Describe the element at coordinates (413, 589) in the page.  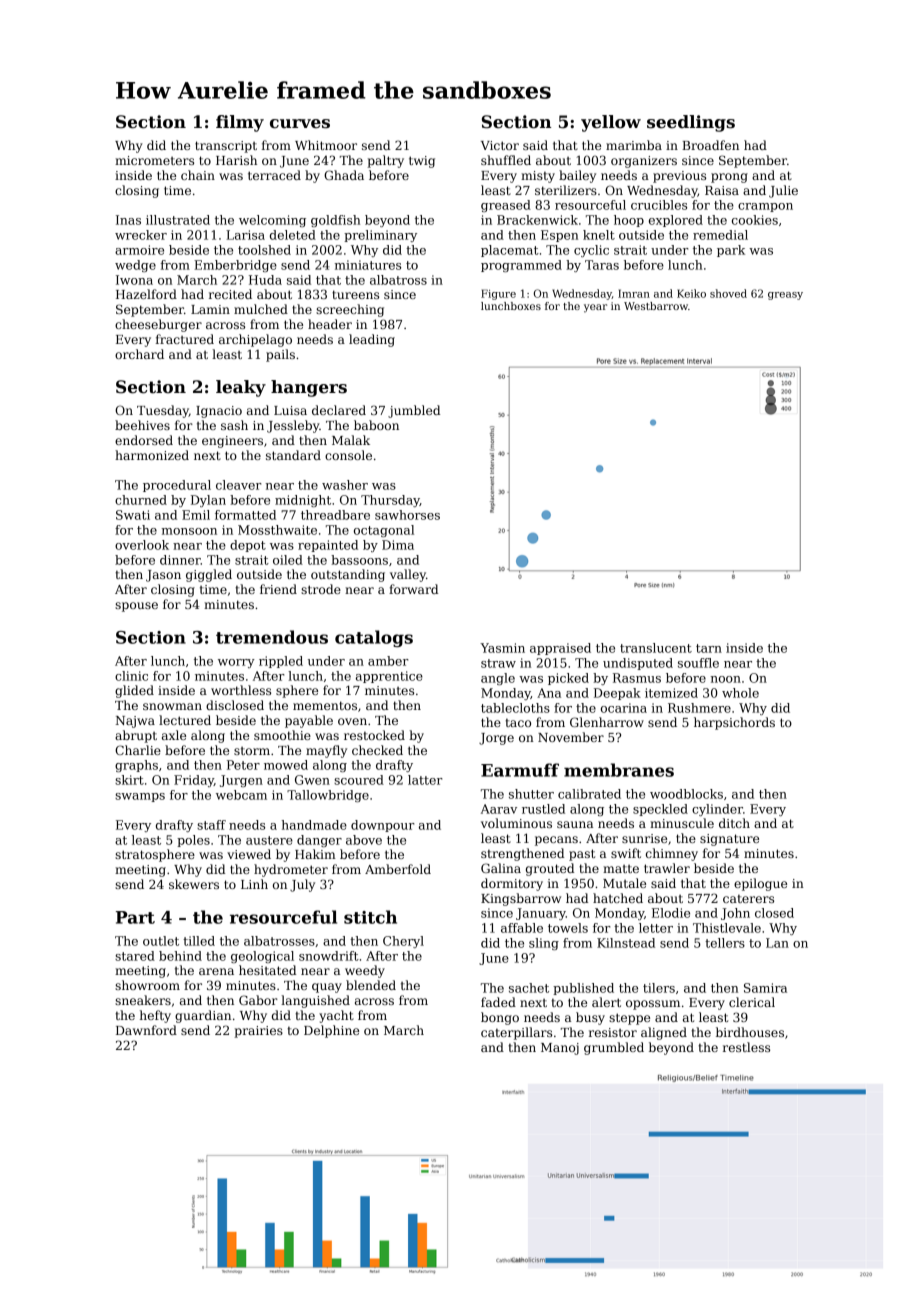
I see `forward` at that location.
